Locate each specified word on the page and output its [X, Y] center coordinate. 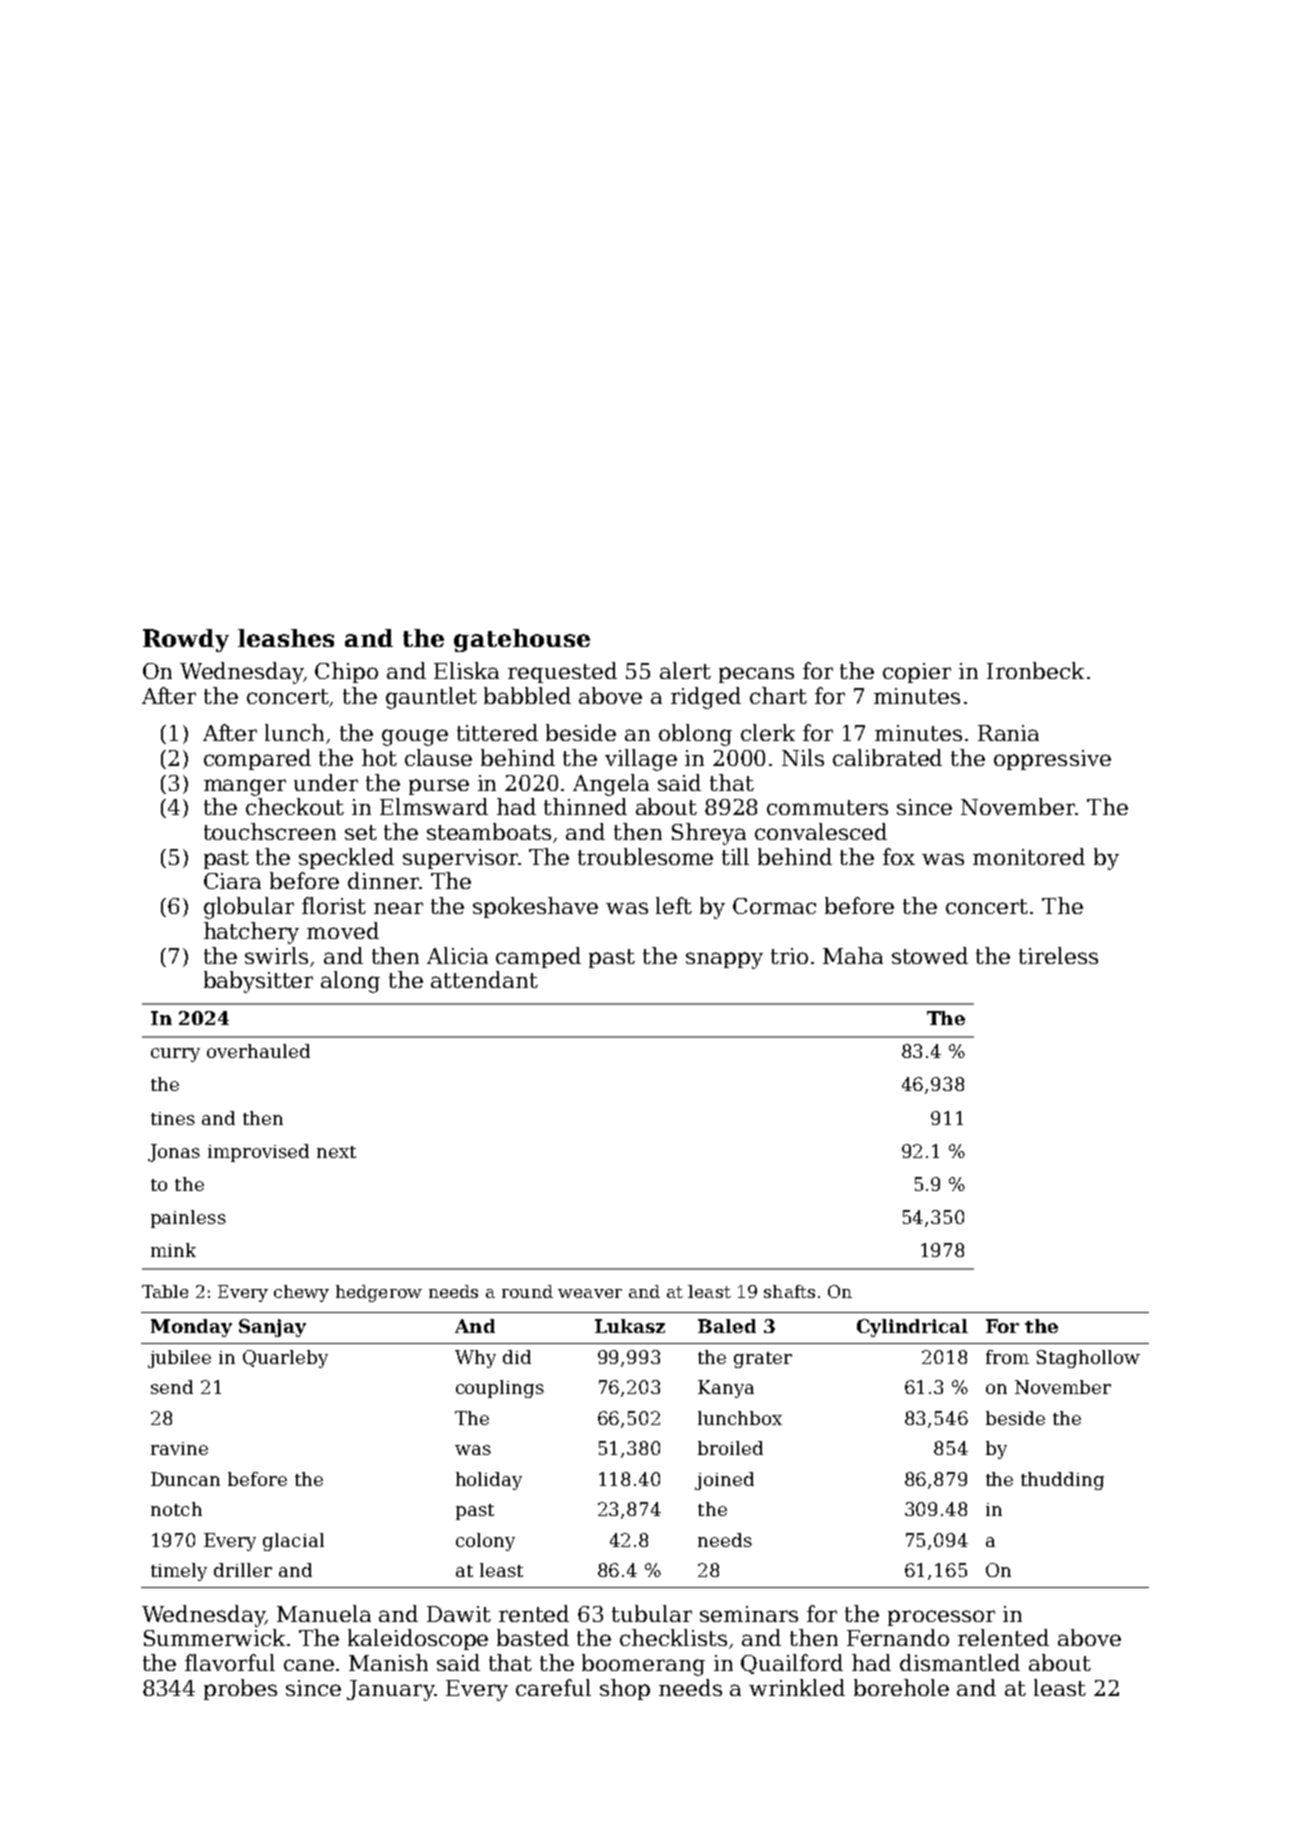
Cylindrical [912, 1328]
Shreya [709, 834]
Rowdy [186, 640]
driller [243, 1570]
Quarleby [285, 1359]
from [1007, 1357]
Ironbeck [1035, 670]
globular [249, 908]
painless [188, 1219]
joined [724, 1481]
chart [778, 695]
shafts [789, 1291]
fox [899, 856]
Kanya [726, 1389]
